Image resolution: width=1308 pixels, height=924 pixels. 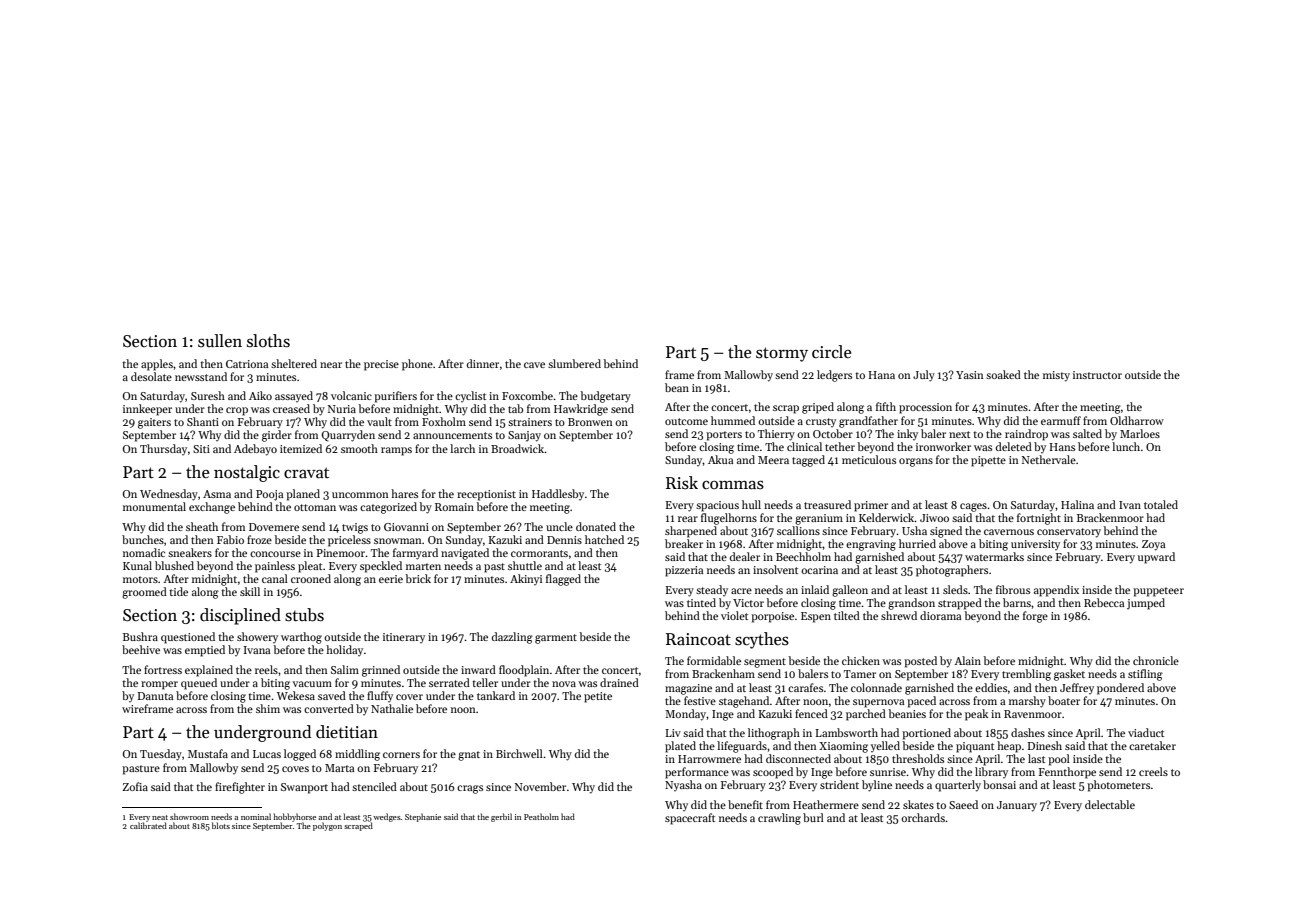 I want to click on stenciled, so click(x=374, y=786).
